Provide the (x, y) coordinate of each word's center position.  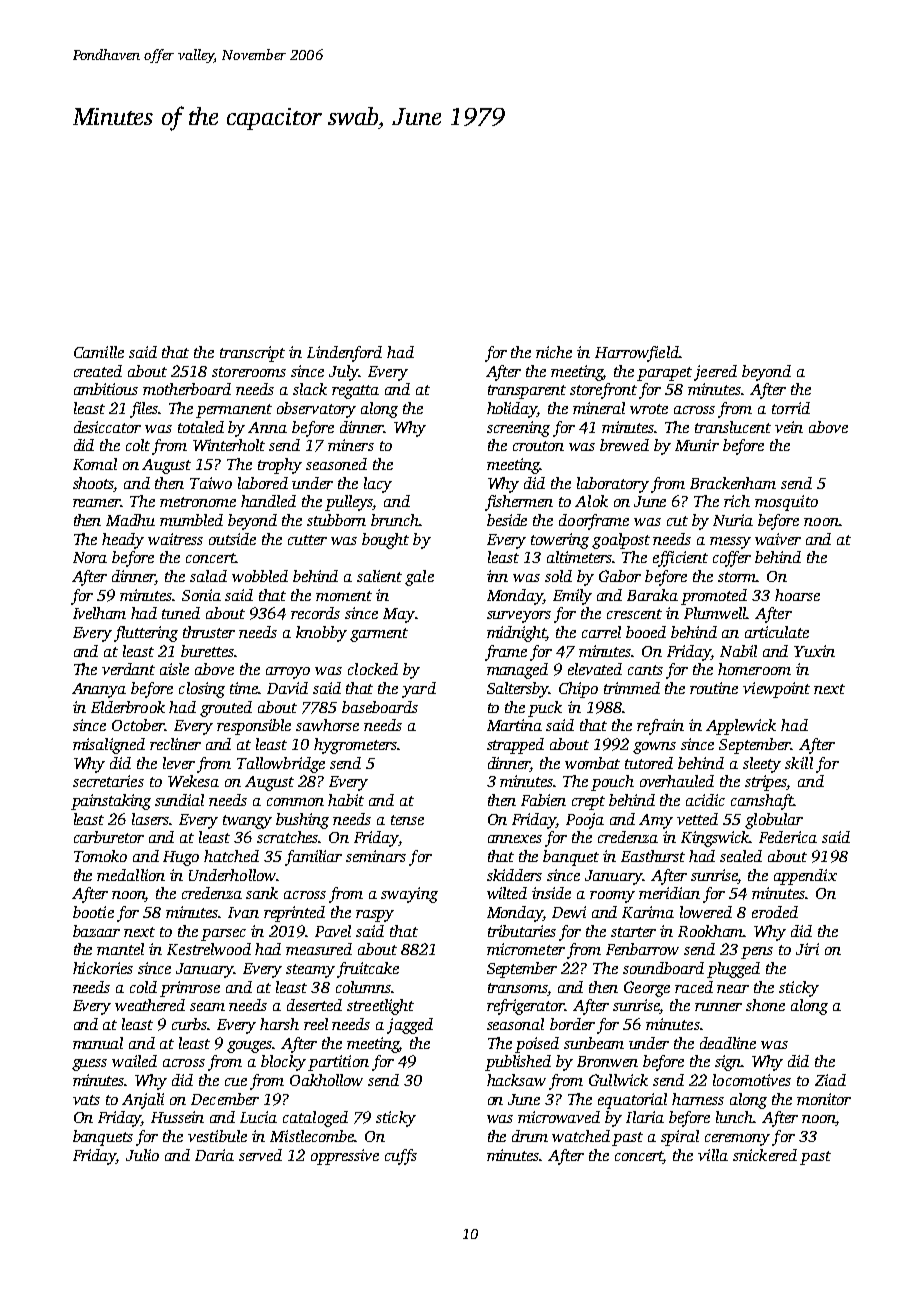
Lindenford (344, 354)
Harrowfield (637, 354)
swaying (409, 895)
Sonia (201, 595)
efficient (680, 559)
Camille (99, 352)
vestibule (217, 1136)
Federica (788, 837)
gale (419, 578)
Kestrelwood (209, 949)
